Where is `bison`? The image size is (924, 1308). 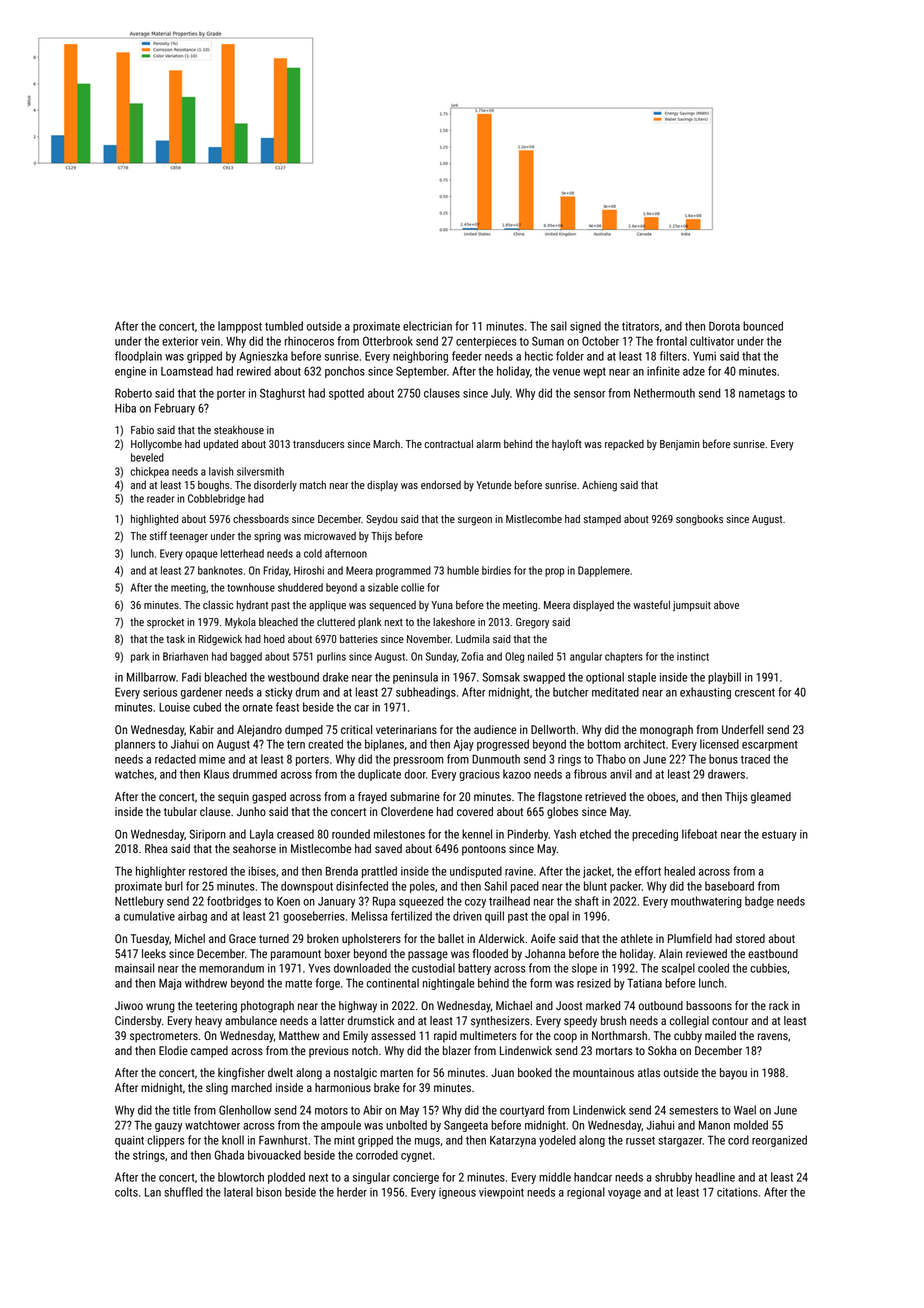
bison is located at coordinates (269, 1192).
